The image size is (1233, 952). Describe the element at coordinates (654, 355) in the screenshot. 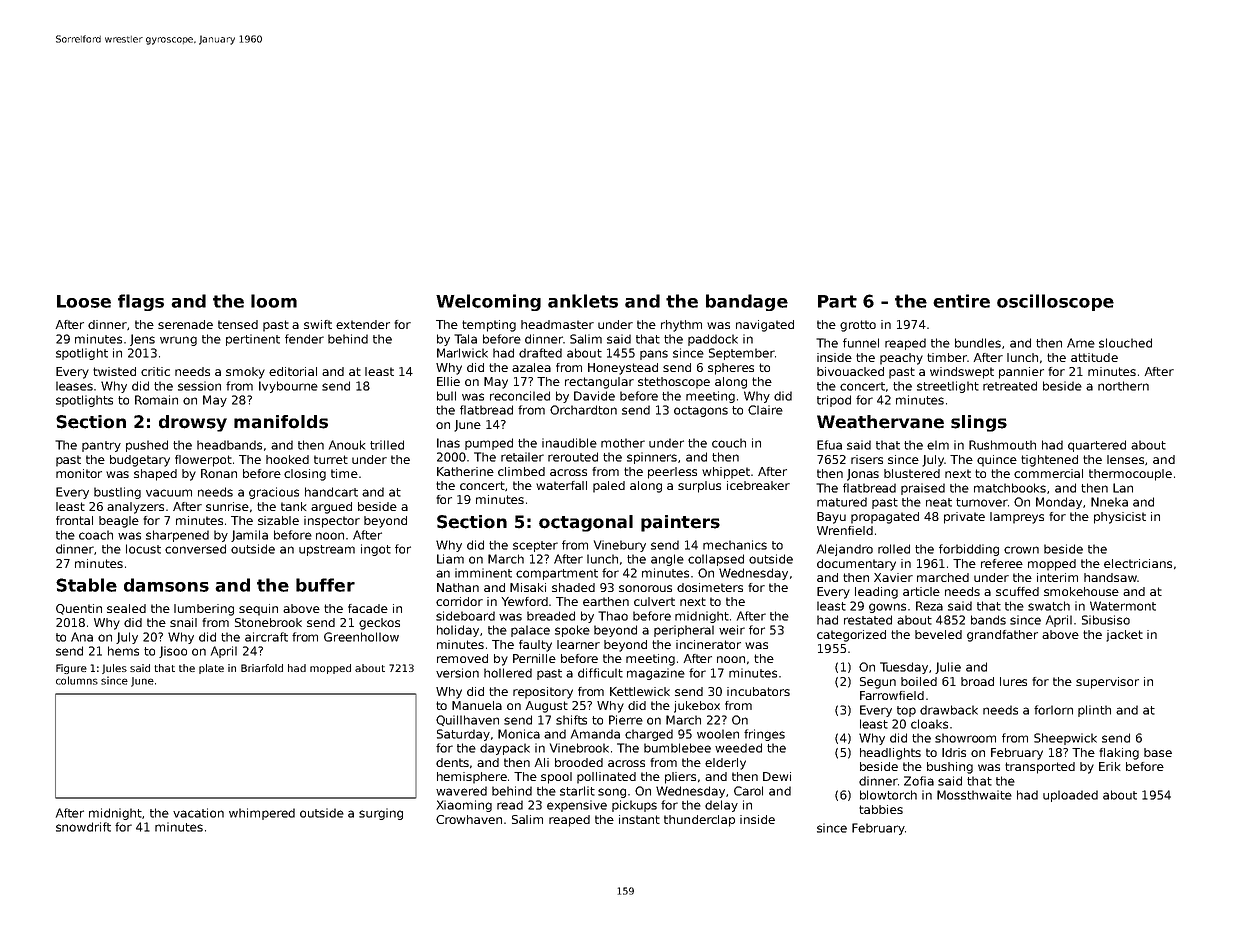

I see `pans` at that location.
